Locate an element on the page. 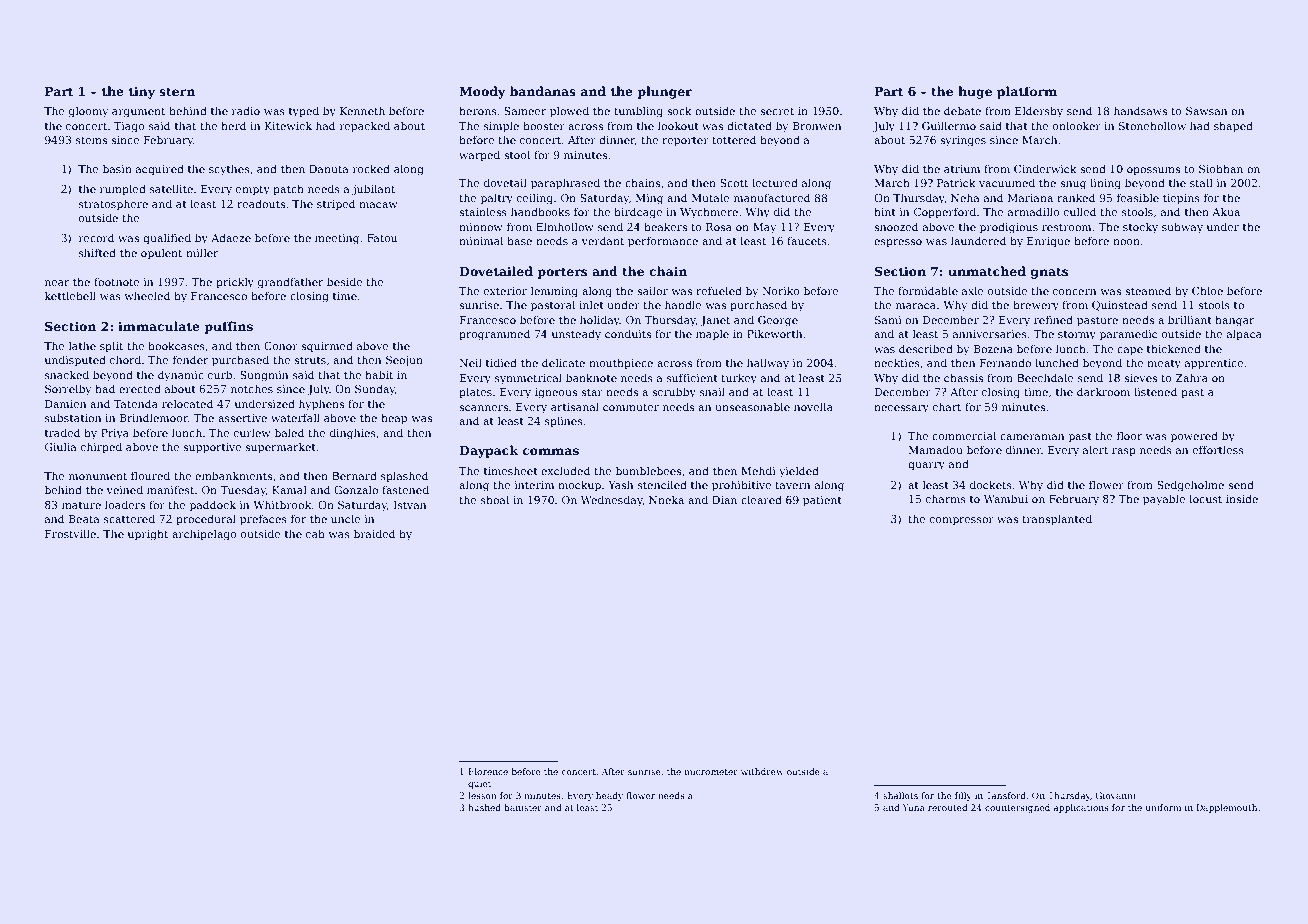 The image size is (1308, 924). lesson is located at coordinates (482, 795).
